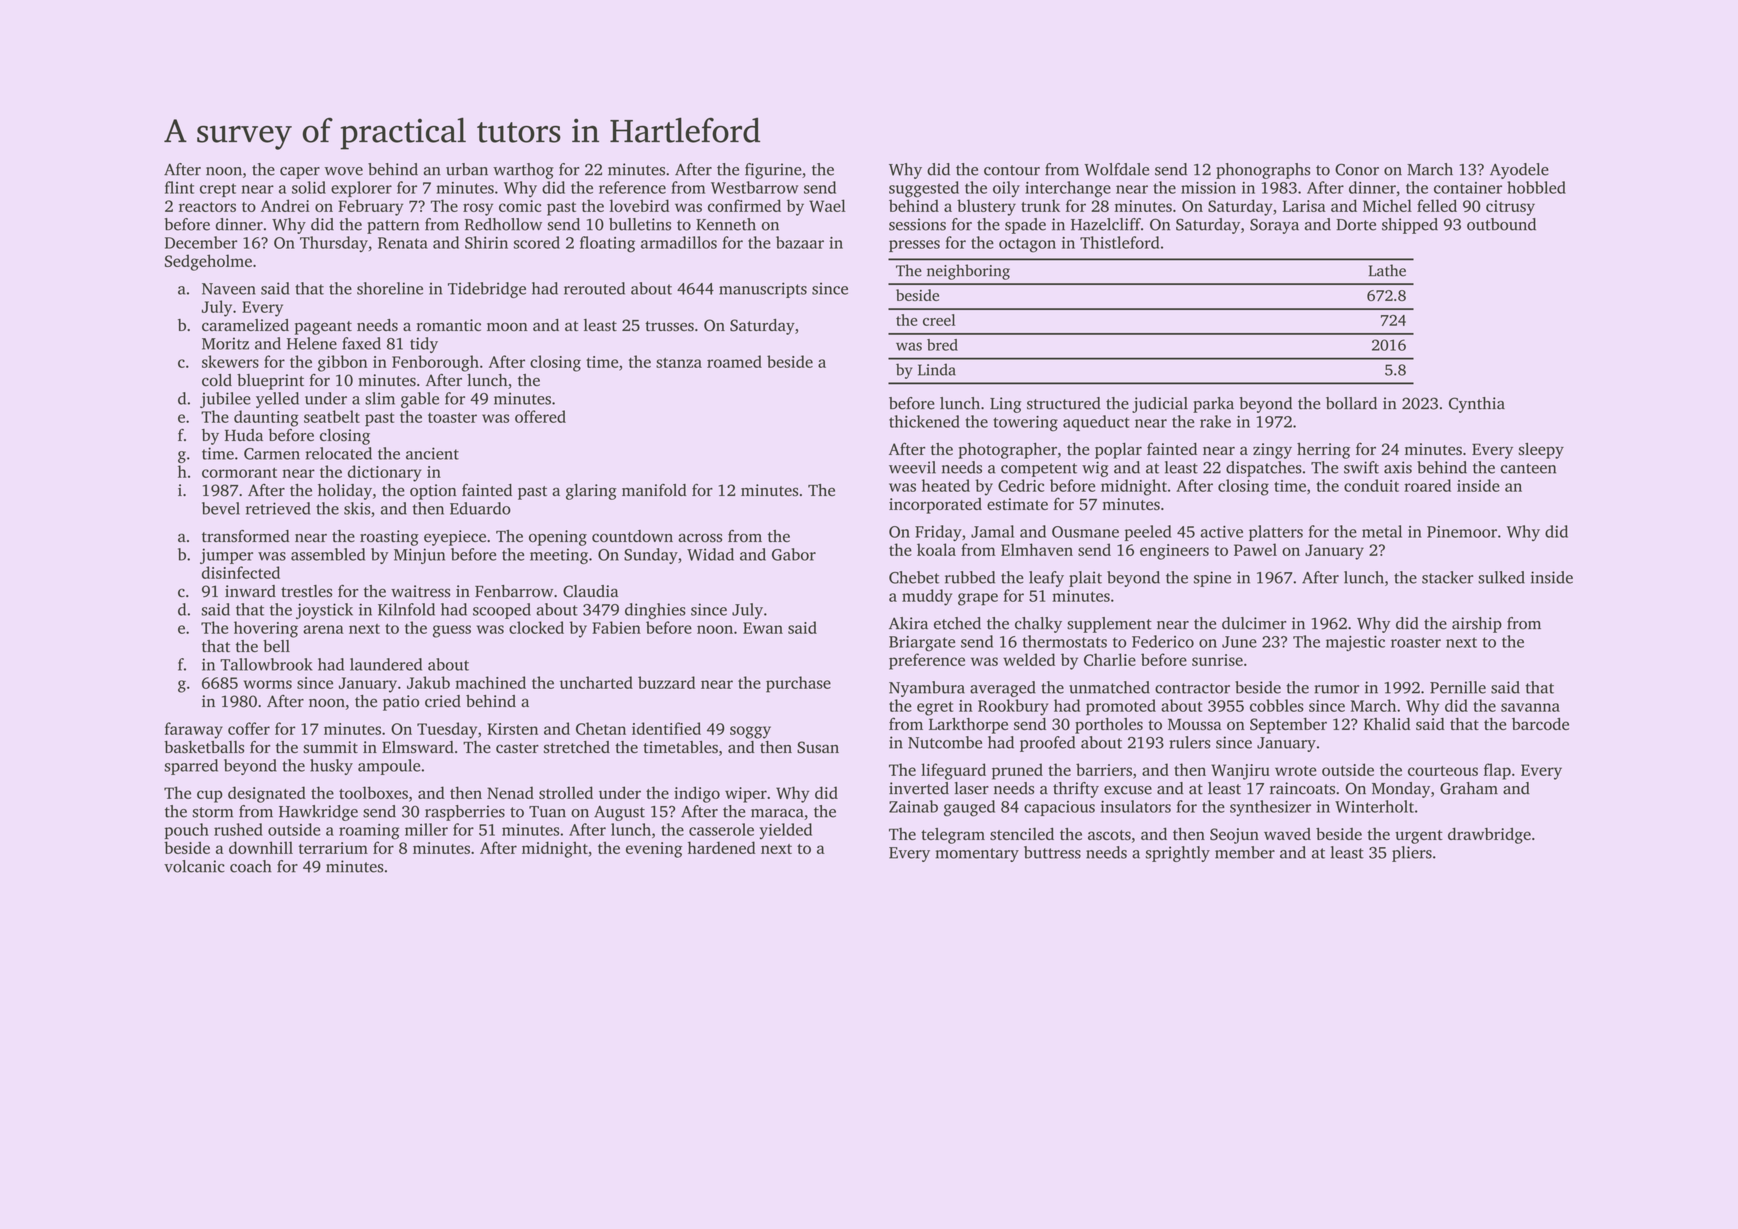 The width and height of the image is (1738, 1229). Describe the element at coordinates (1012, 170) in the image. I see `contour` at that location.
